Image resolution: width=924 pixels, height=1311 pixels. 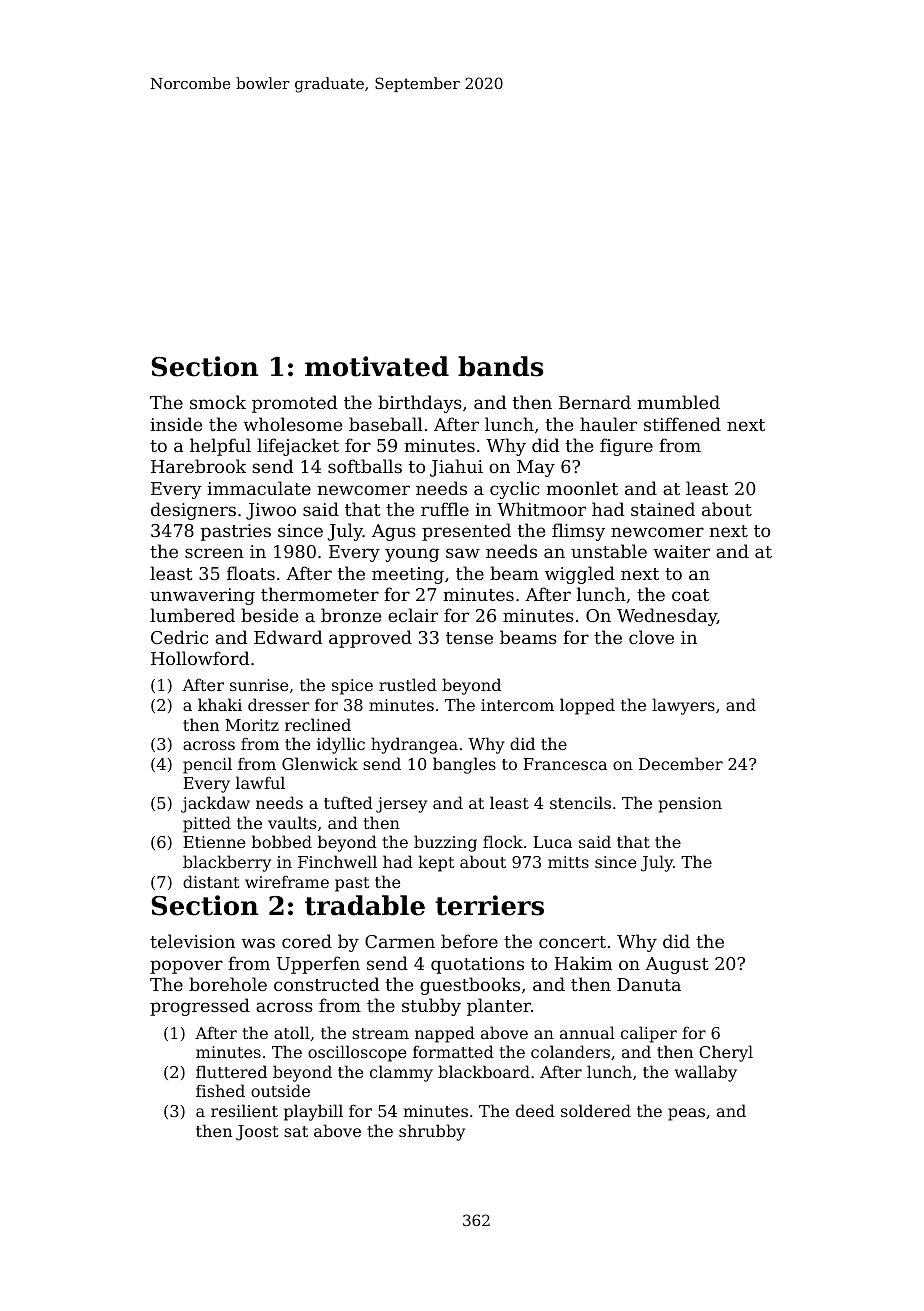 I want to click on pension, so click(x=690, y=805).
